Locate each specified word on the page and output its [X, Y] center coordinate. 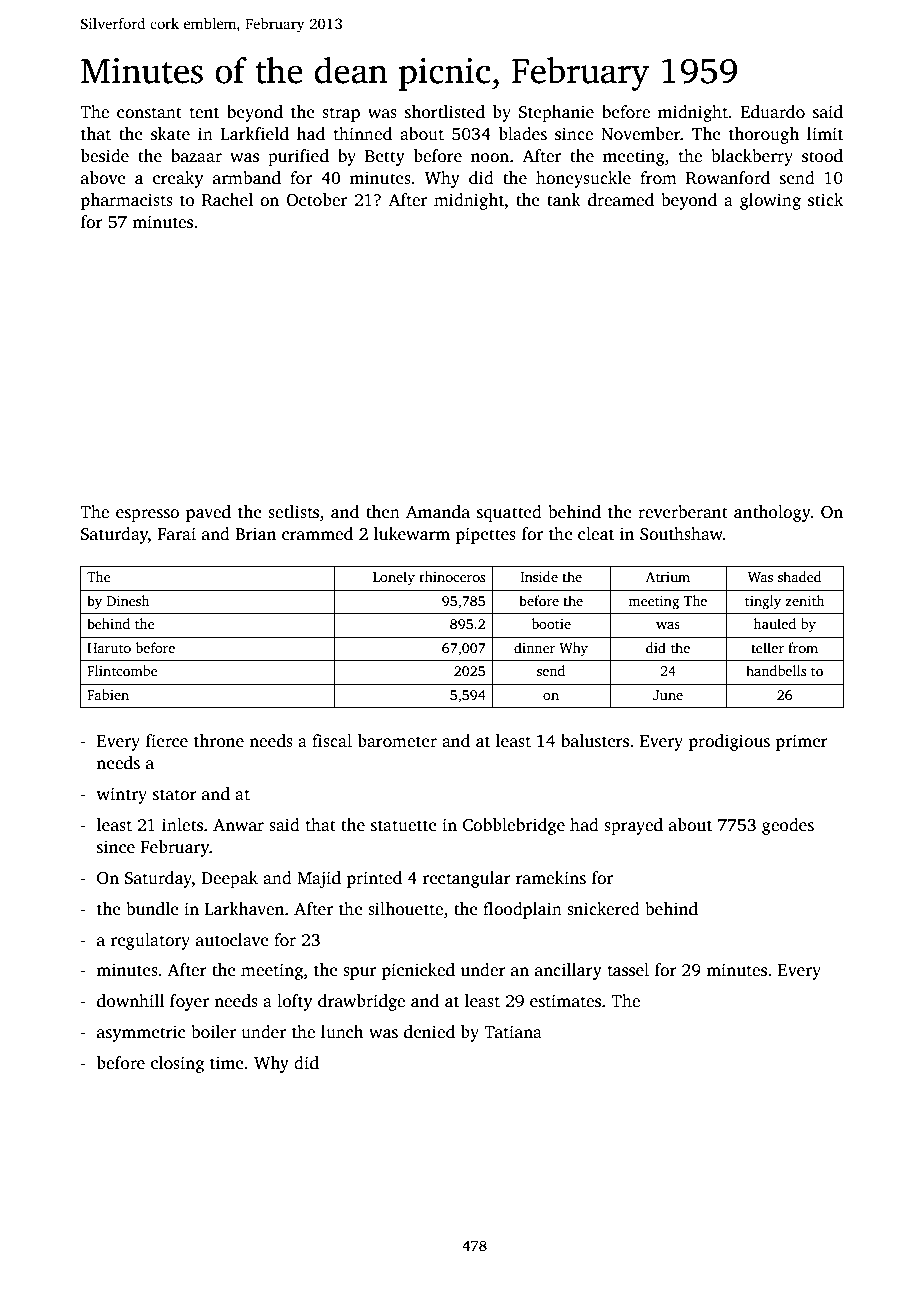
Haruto [109, 648]
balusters [595, 741]
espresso [147, 515]
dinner [534, 647]
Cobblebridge [514, 826]
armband [247, 177]
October [316, 200]
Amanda [438, 511]
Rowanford [728, 178]
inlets [182, 825]
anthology [772, 513]
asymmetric [141, 1033]
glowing [770, 201]
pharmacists [127, 201]
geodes [788, 826]
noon [490, 158]
